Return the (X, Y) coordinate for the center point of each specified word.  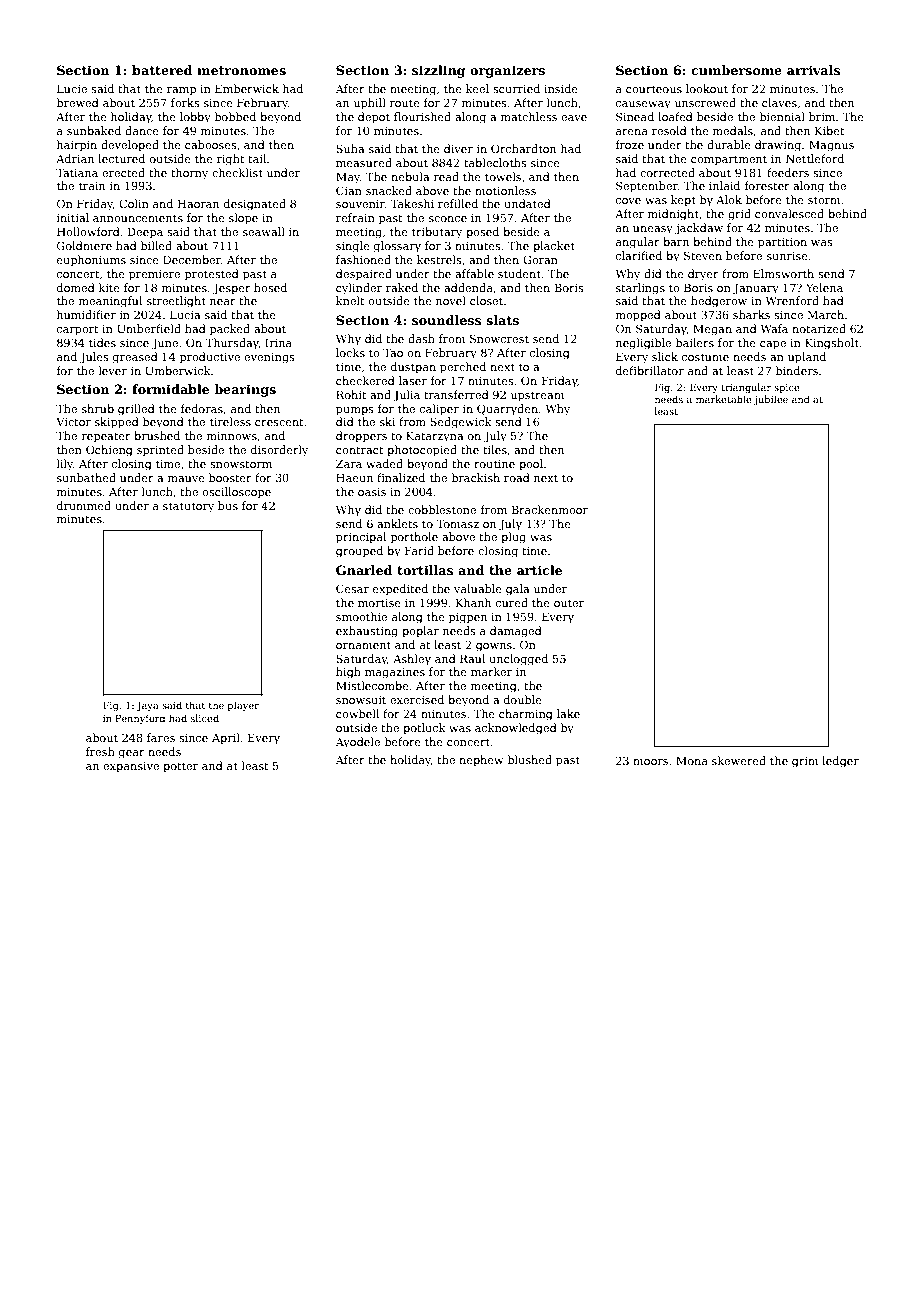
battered (162, 70)
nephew (481, 761)
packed (230, 330)
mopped (638, 316)
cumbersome (736, 70)
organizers (507, 71)
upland (807, 358)
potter (180, 767)
